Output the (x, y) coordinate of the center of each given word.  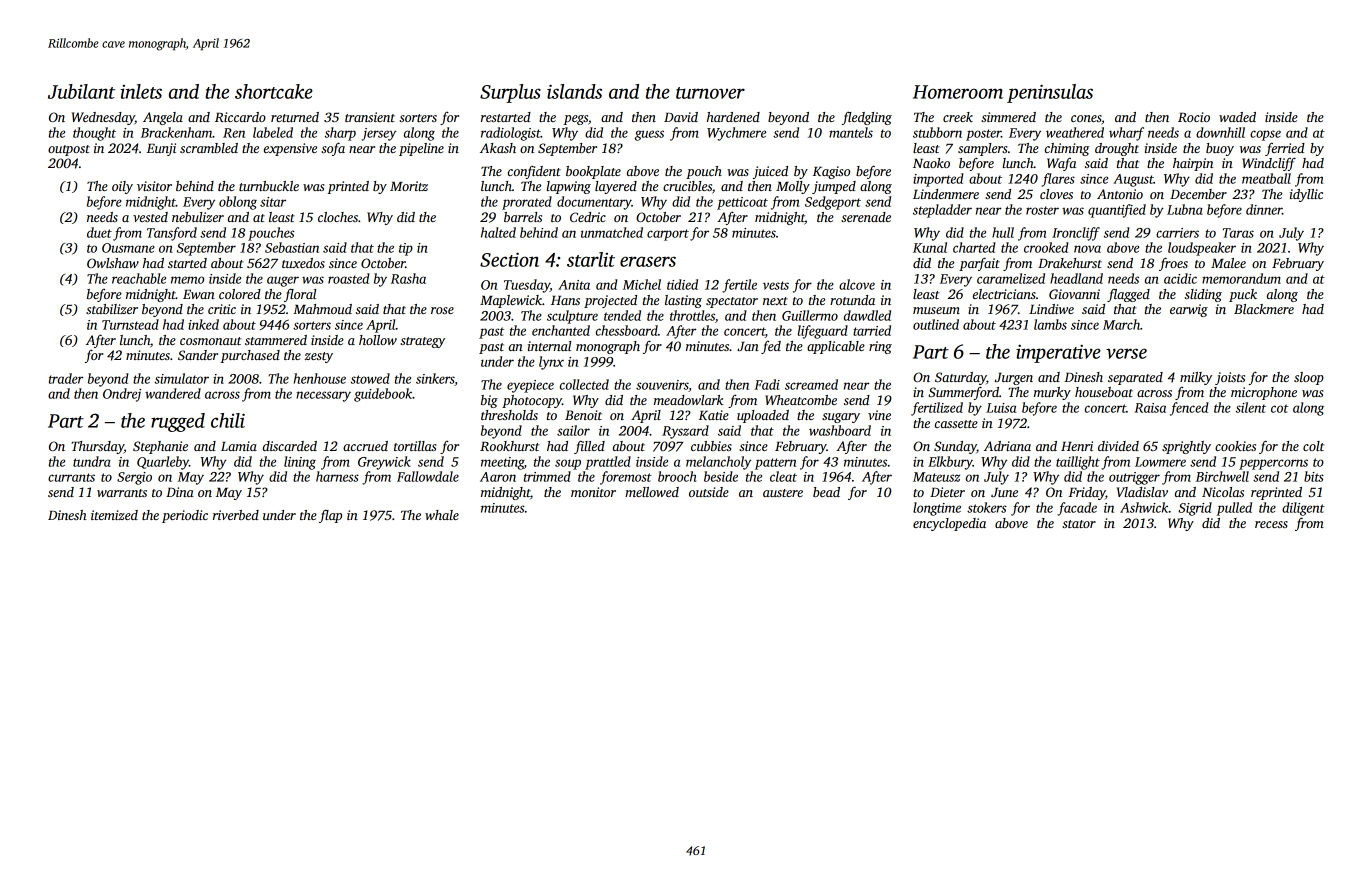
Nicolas (1223, 492)
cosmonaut (211, 341)
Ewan (199, 294)
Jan (748, 346)
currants (71, 477)
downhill (1220, 132)
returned (295, 117)
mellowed (652, 492)
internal (550, 346)
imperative (1058, 353)
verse (1126, 353)
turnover (710, 93)
